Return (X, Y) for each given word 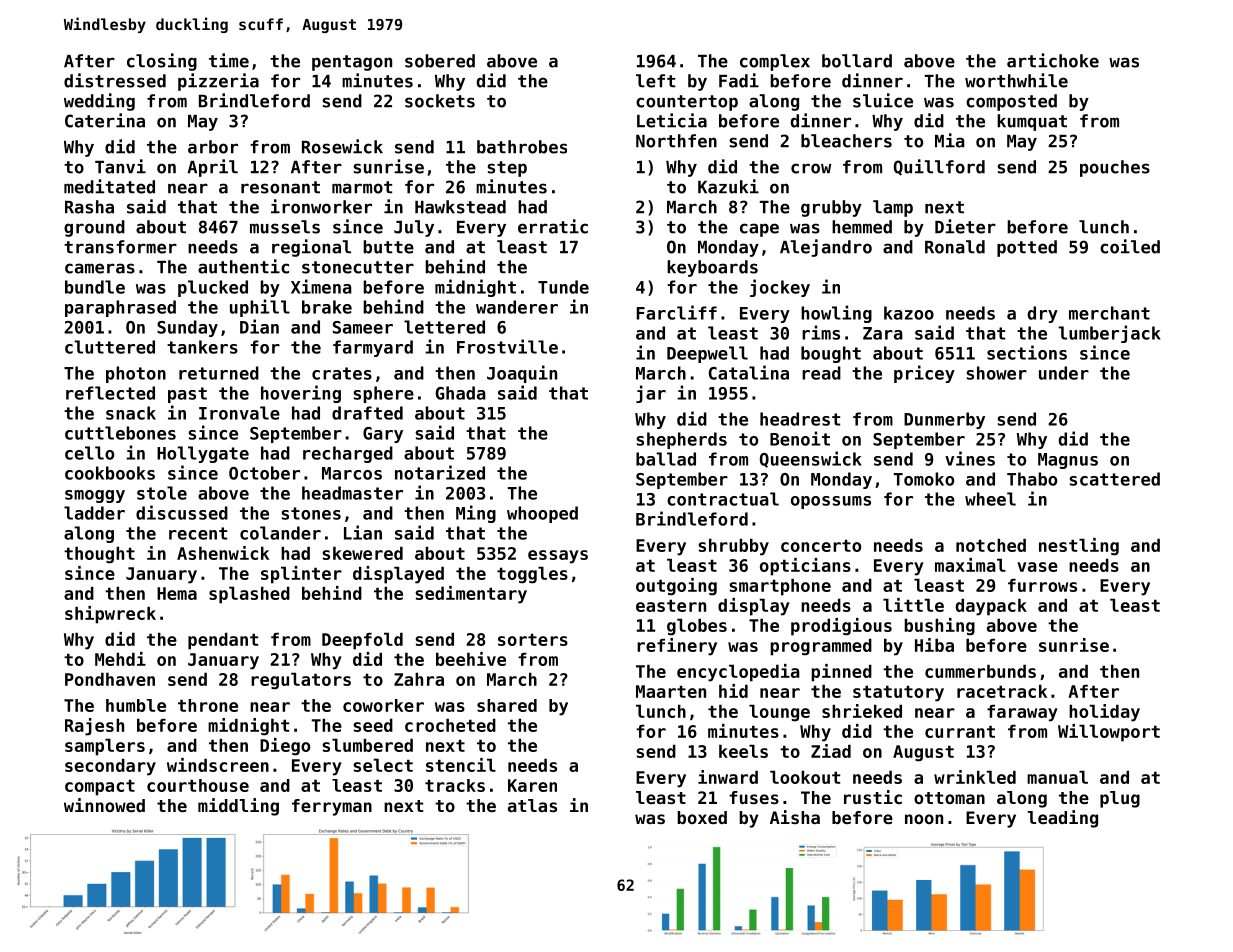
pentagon (352, 63)
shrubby (734, 547)
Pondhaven (110, 679)
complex (775, 62)
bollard (857, 61)
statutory (898, 693)
